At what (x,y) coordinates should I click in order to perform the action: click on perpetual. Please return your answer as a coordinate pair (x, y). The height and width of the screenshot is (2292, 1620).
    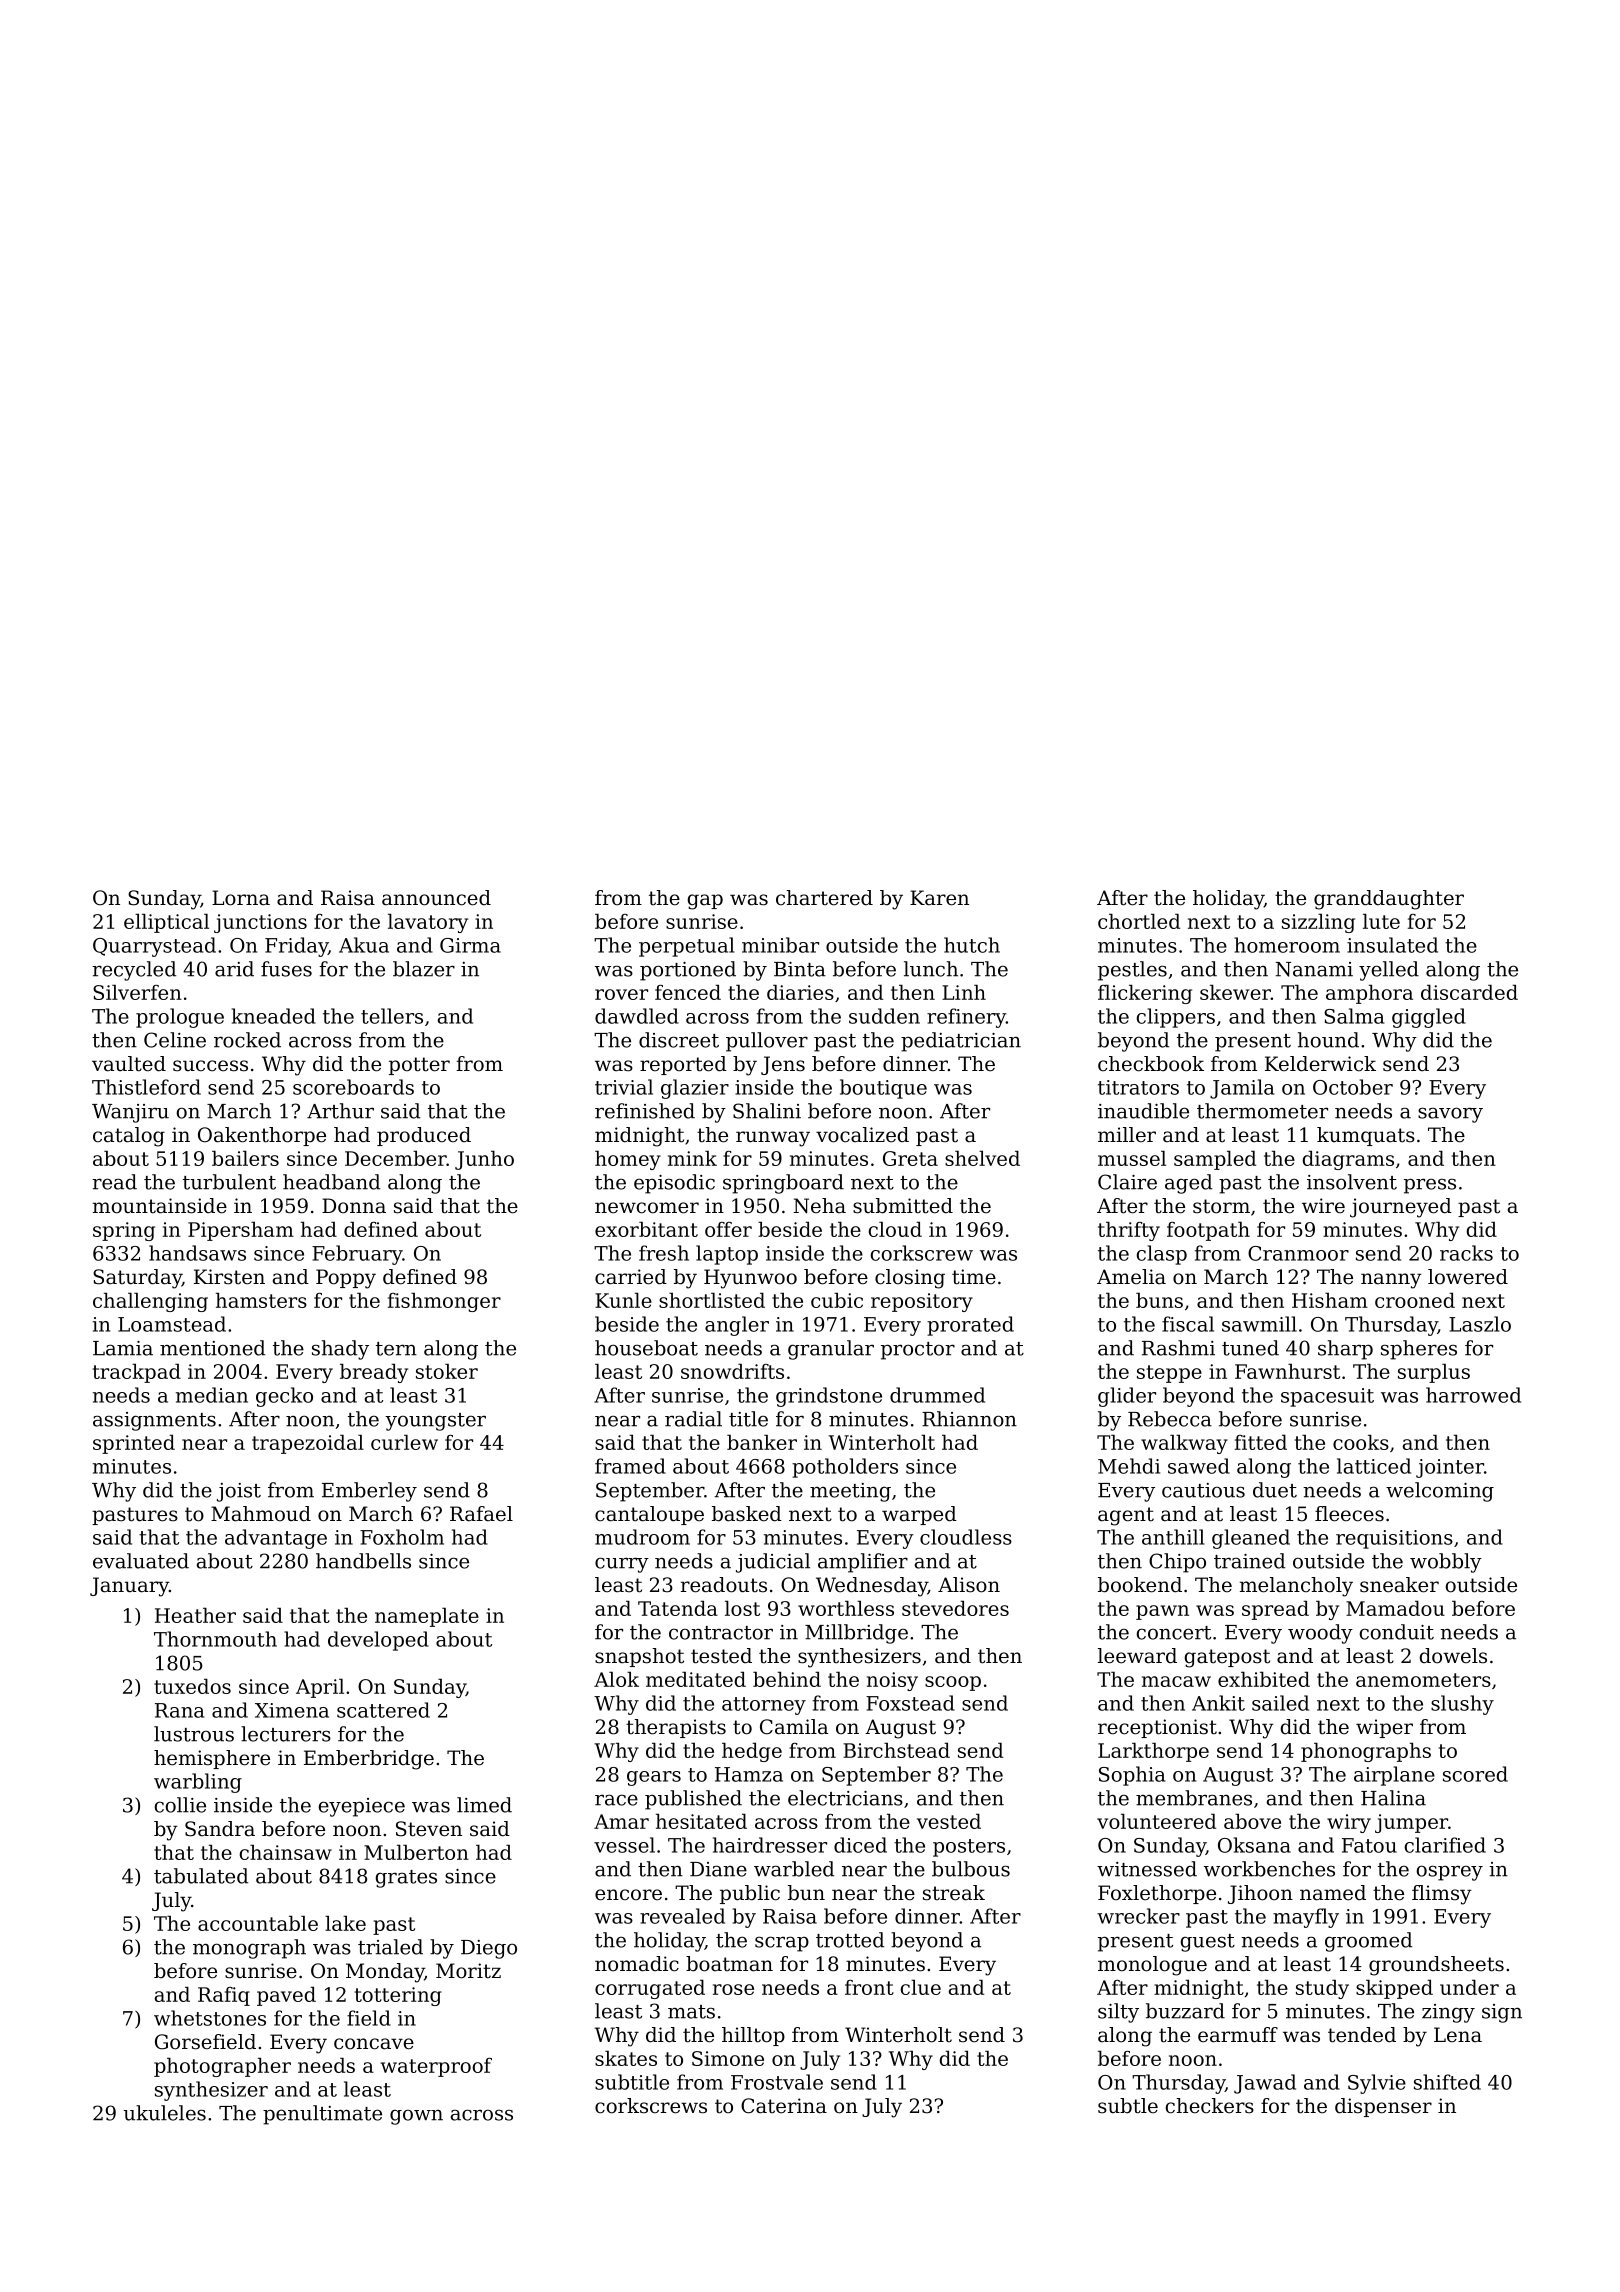
    Looking at the image, I should click on (686, 947).
